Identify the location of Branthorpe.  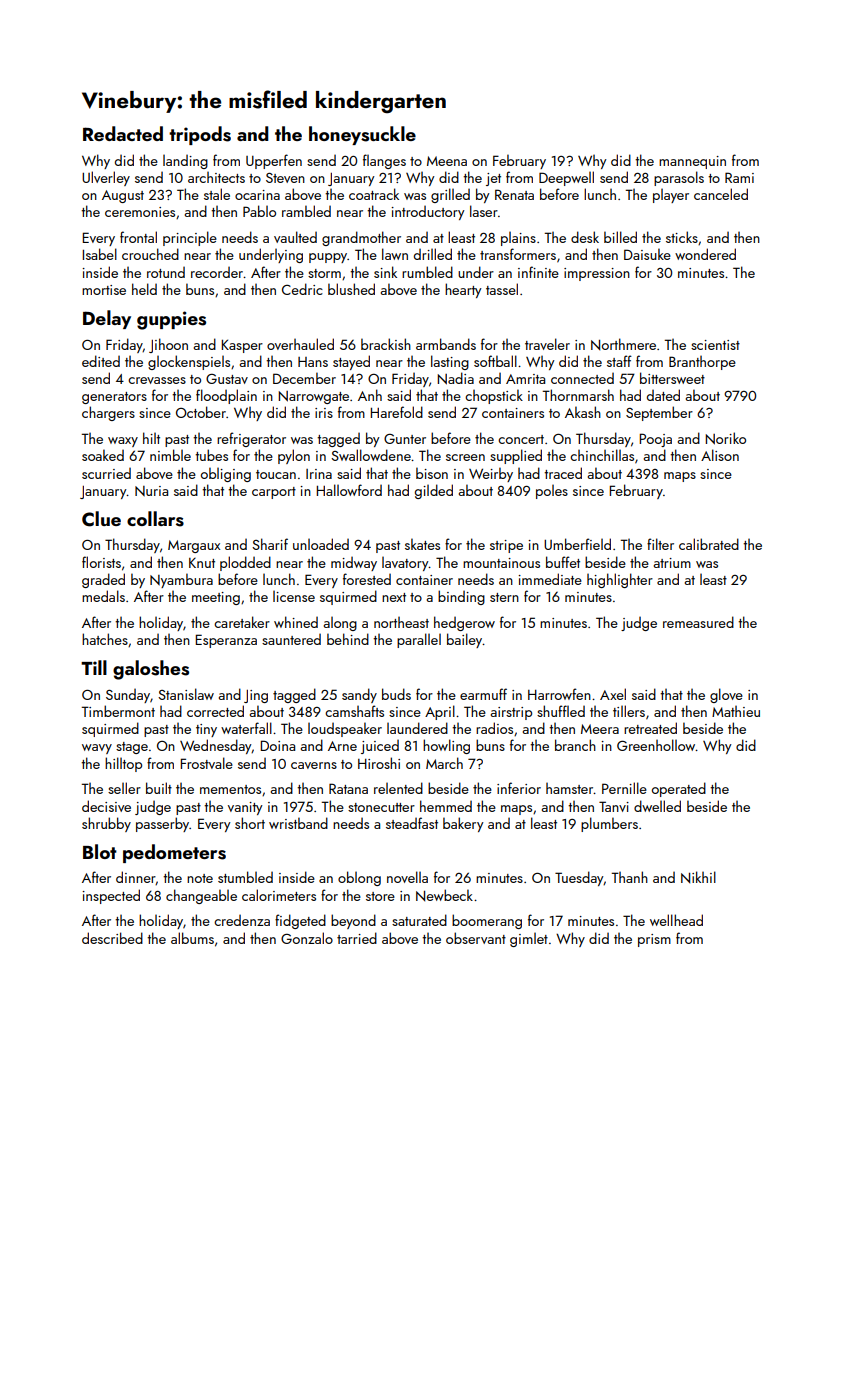
(702, 363).
